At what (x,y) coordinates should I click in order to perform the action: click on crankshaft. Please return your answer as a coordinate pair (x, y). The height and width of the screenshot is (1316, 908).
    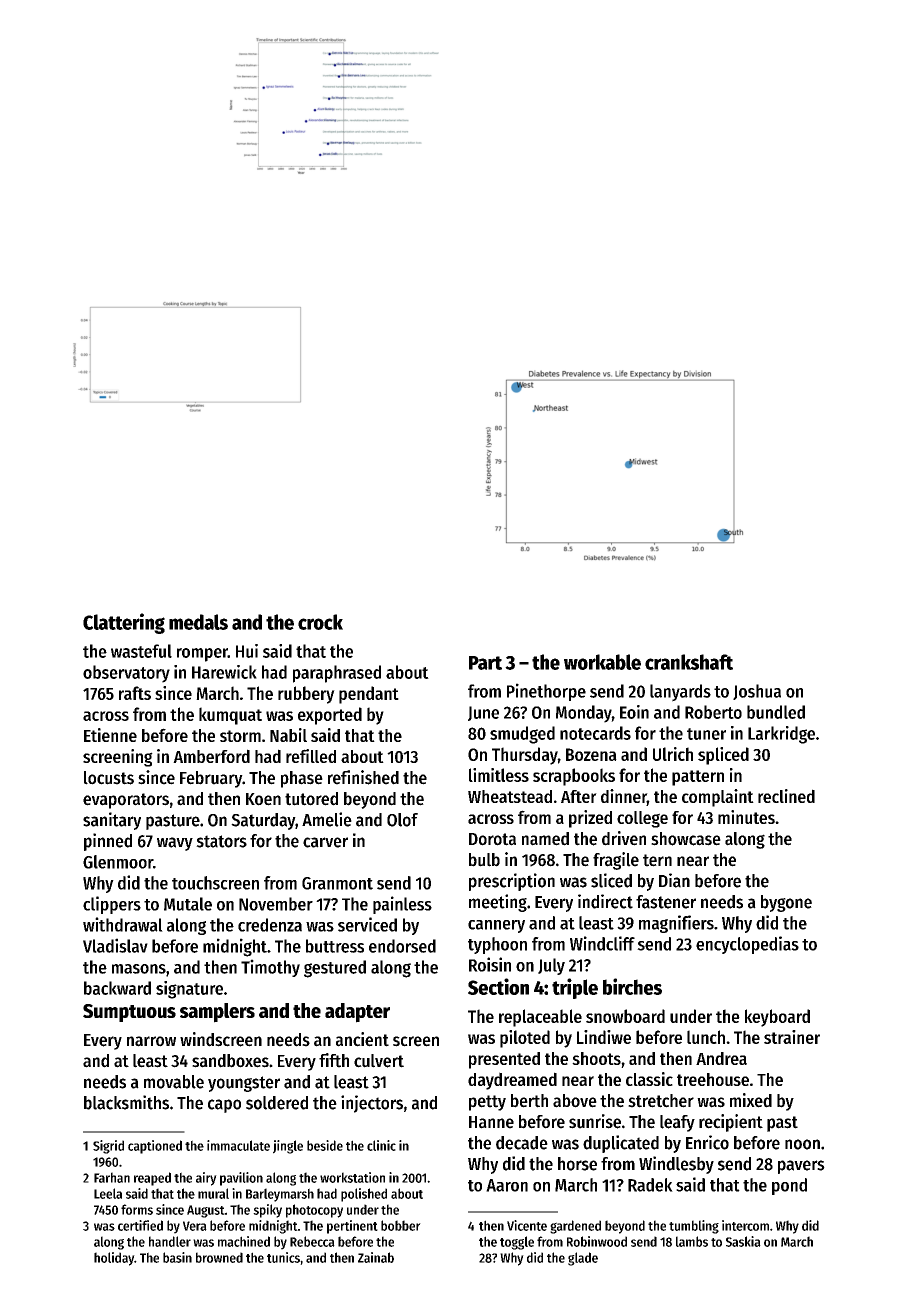
    Looking at the image, I should click on (689, 662).
